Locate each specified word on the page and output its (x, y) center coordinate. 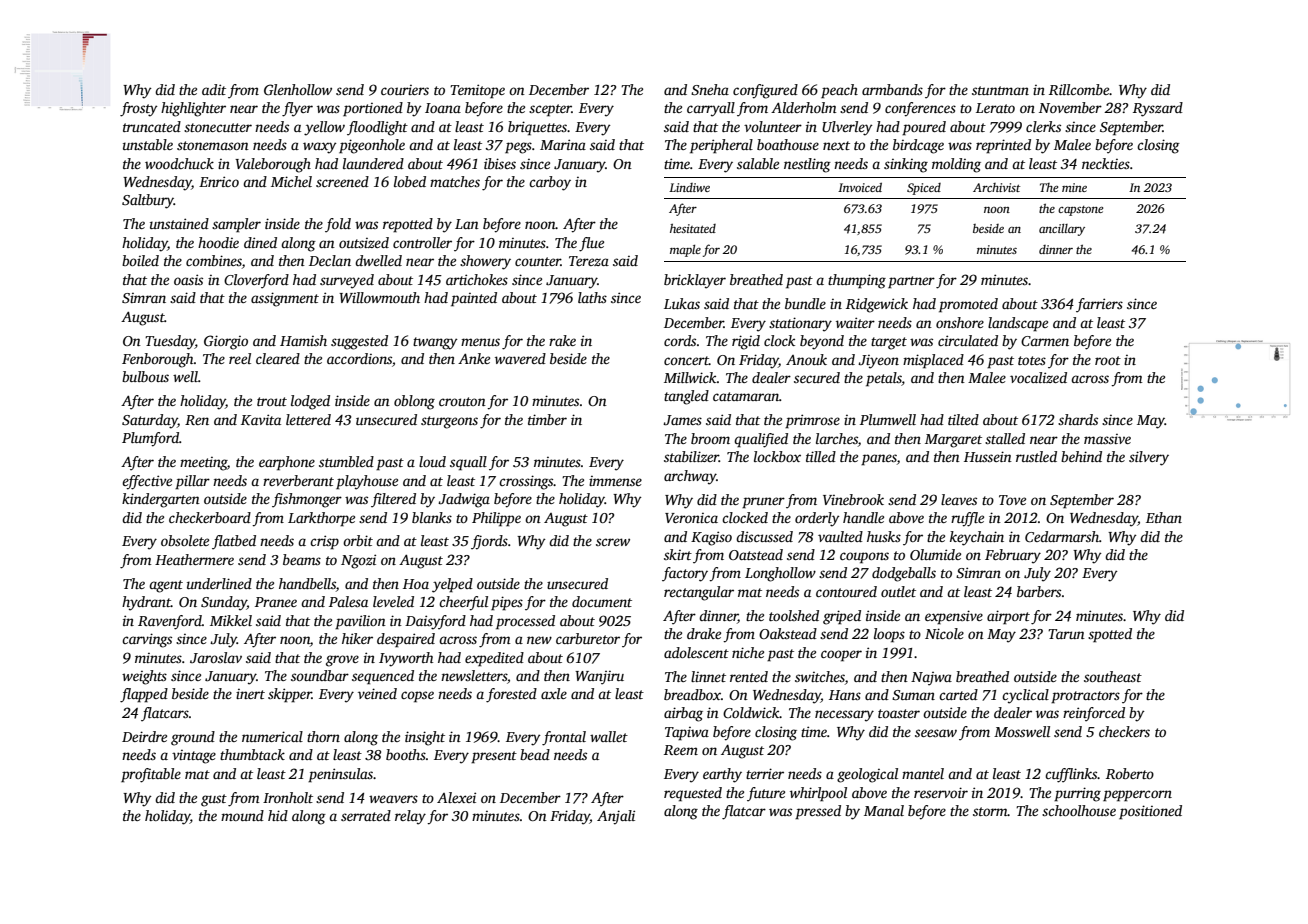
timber (547, 419)
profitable (151, 775)
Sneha (710, 89)
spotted (1110, 635)
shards (1078, 419)
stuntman (1000, 90)
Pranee (276, 602)
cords (680, 340)
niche (748, 652)
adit (214, 89)
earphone (287, 463)
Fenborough (158, 360)
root (1108, 360)
